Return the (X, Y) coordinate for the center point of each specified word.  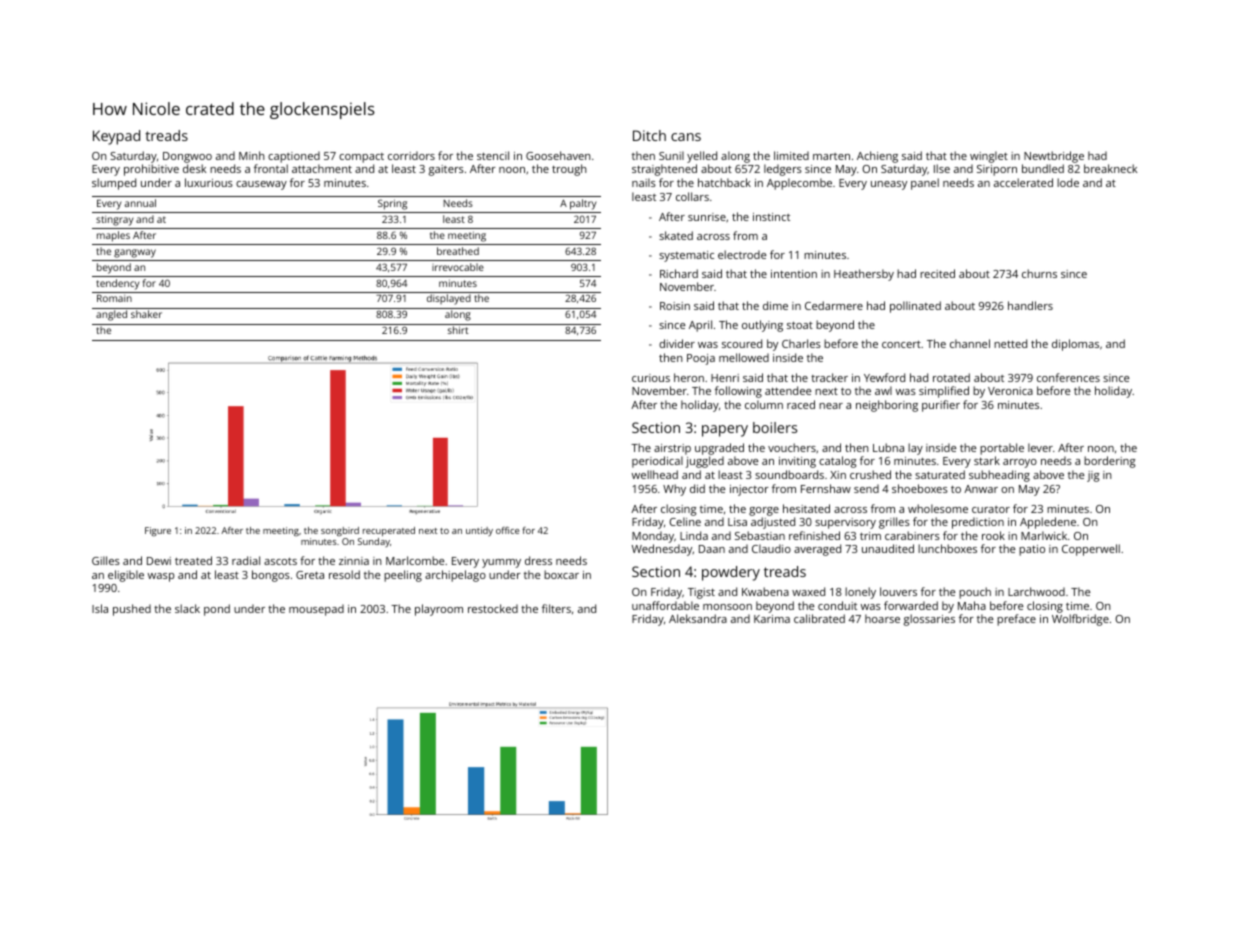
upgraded (719, 449)
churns (1039, 273)
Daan (712, 549)
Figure (158, 531)
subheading (999, 476)
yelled (702, 157)
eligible (126, 576)
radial (246, 560)
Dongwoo (187, 157)
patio (1032, 550)
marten (831, 156)
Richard (679, 273)
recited (937, 273)
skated (676, 235)
